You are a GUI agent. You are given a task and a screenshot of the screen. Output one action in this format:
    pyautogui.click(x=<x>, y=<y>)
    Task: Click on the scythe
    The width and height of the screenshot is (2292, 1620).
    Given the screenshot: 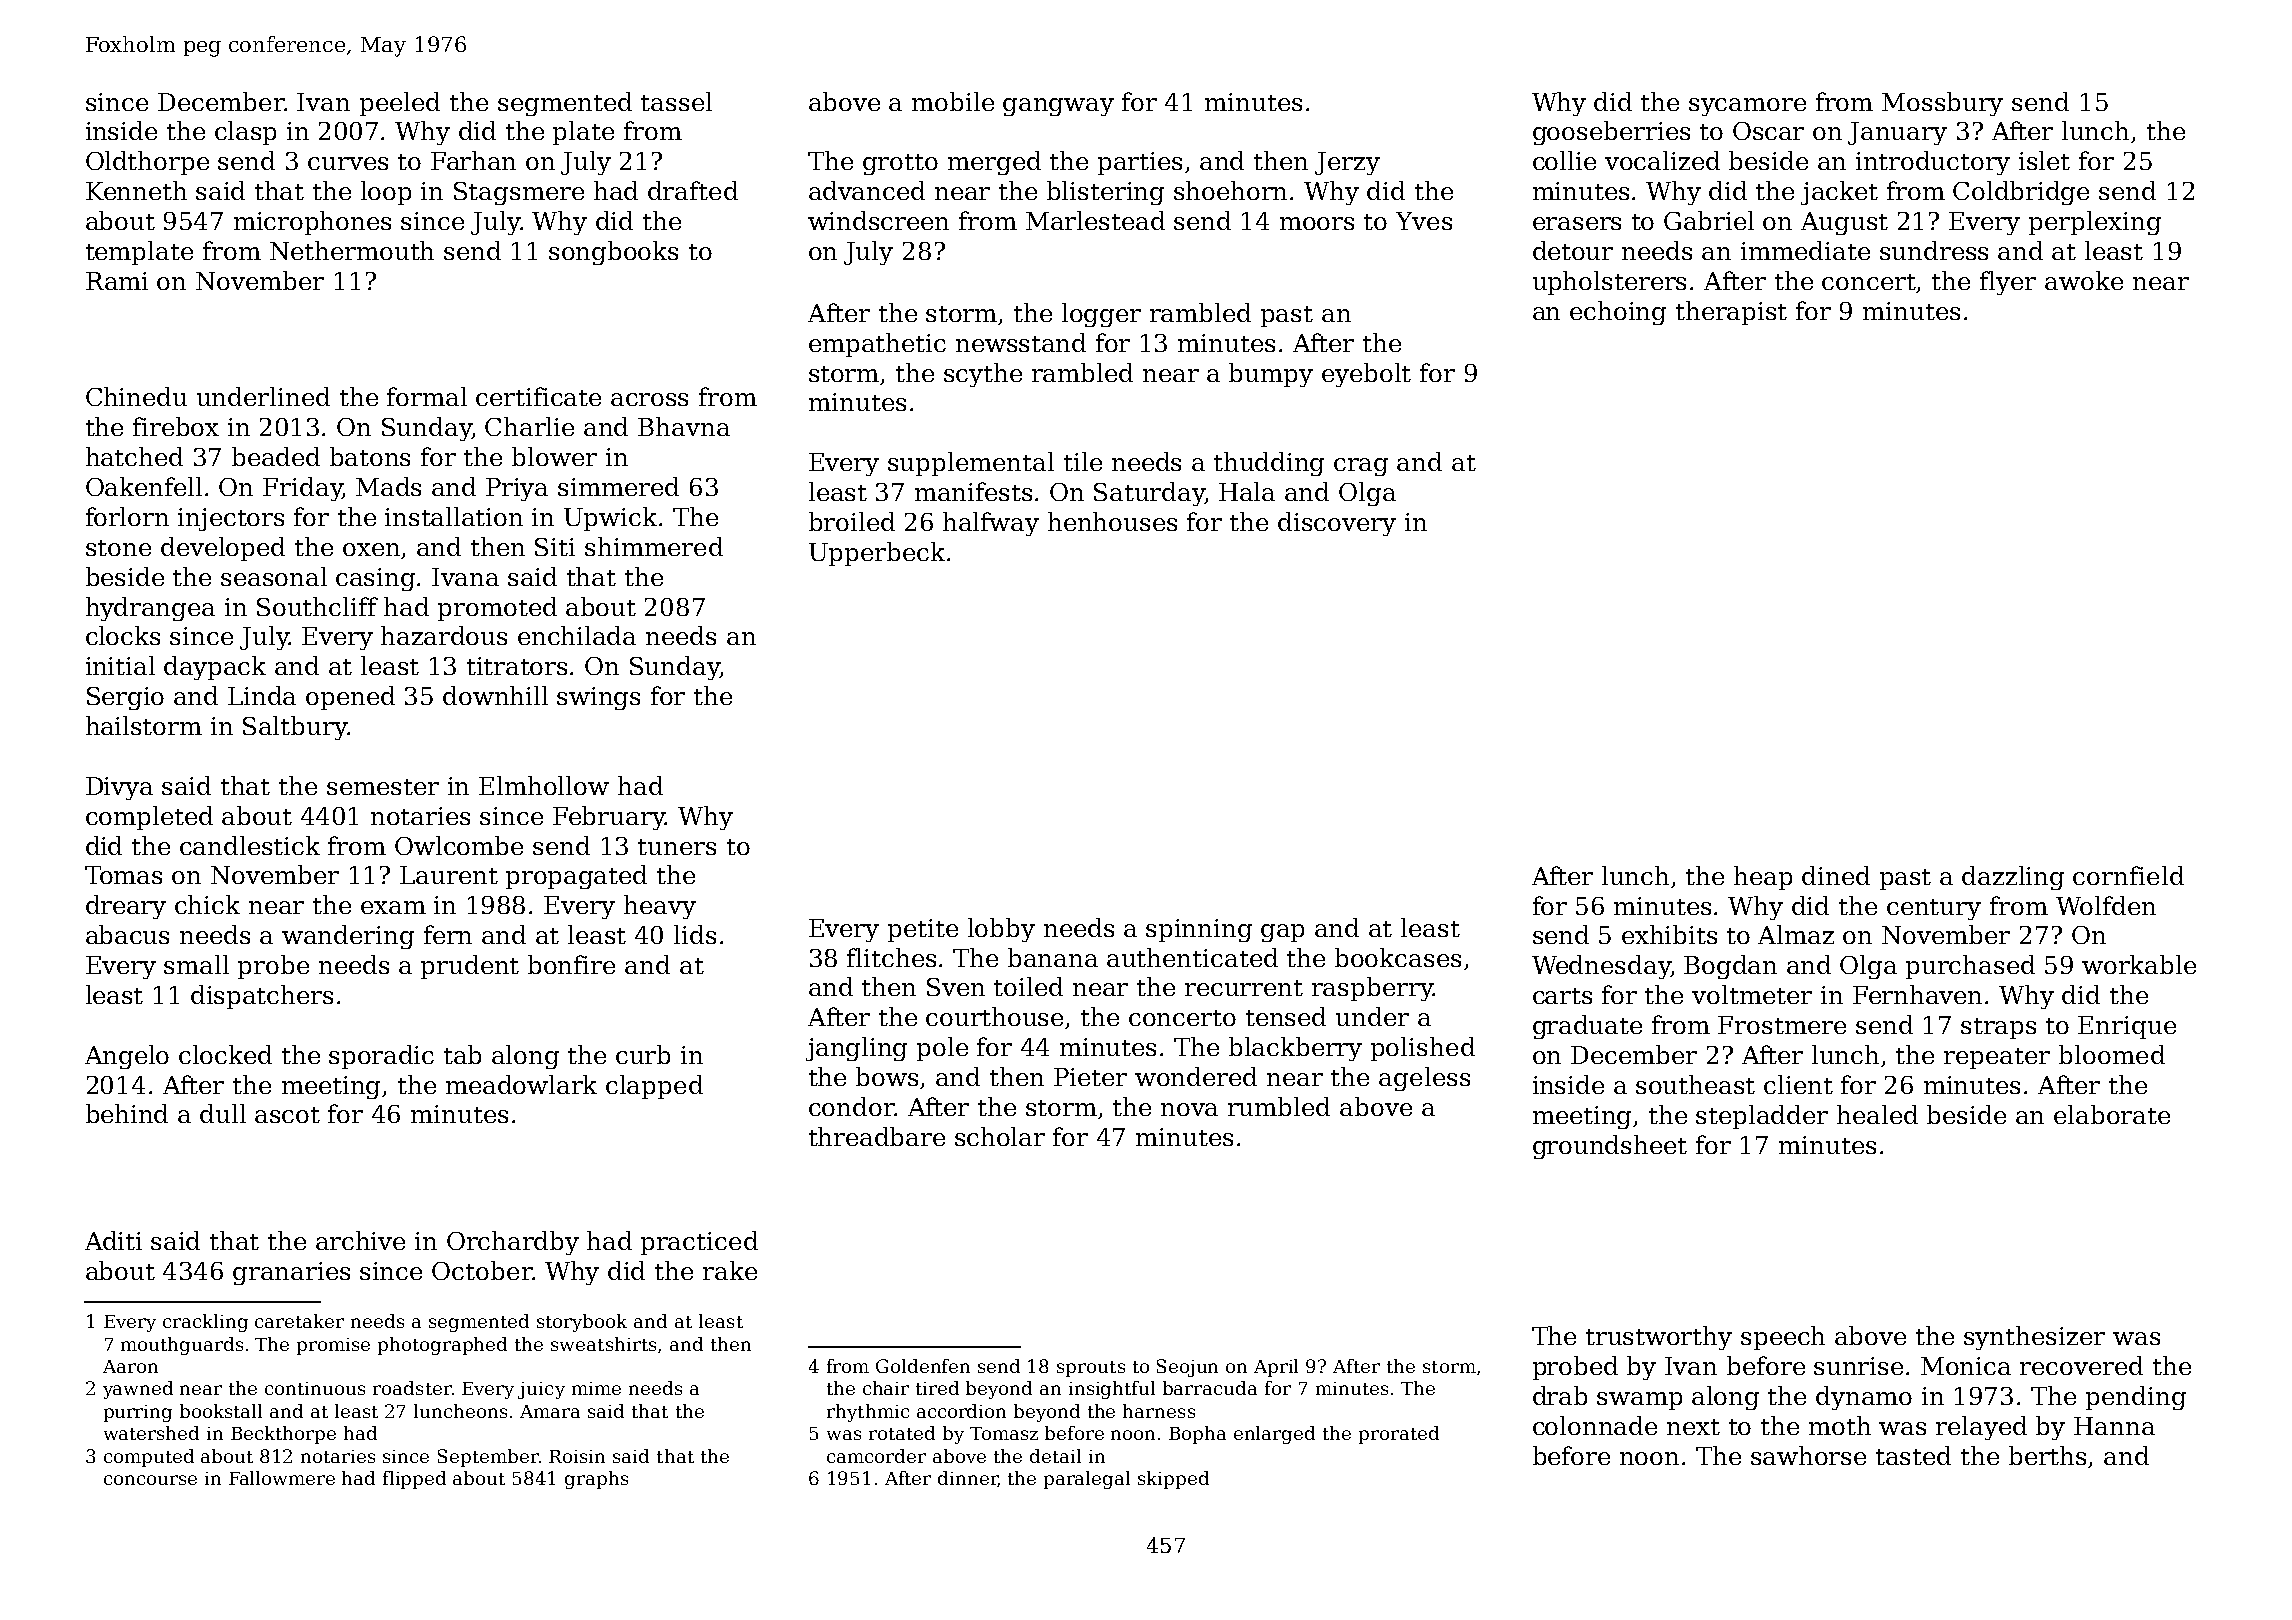 What is the action you would take?
    pyautogui.click(x=983, y=375)
